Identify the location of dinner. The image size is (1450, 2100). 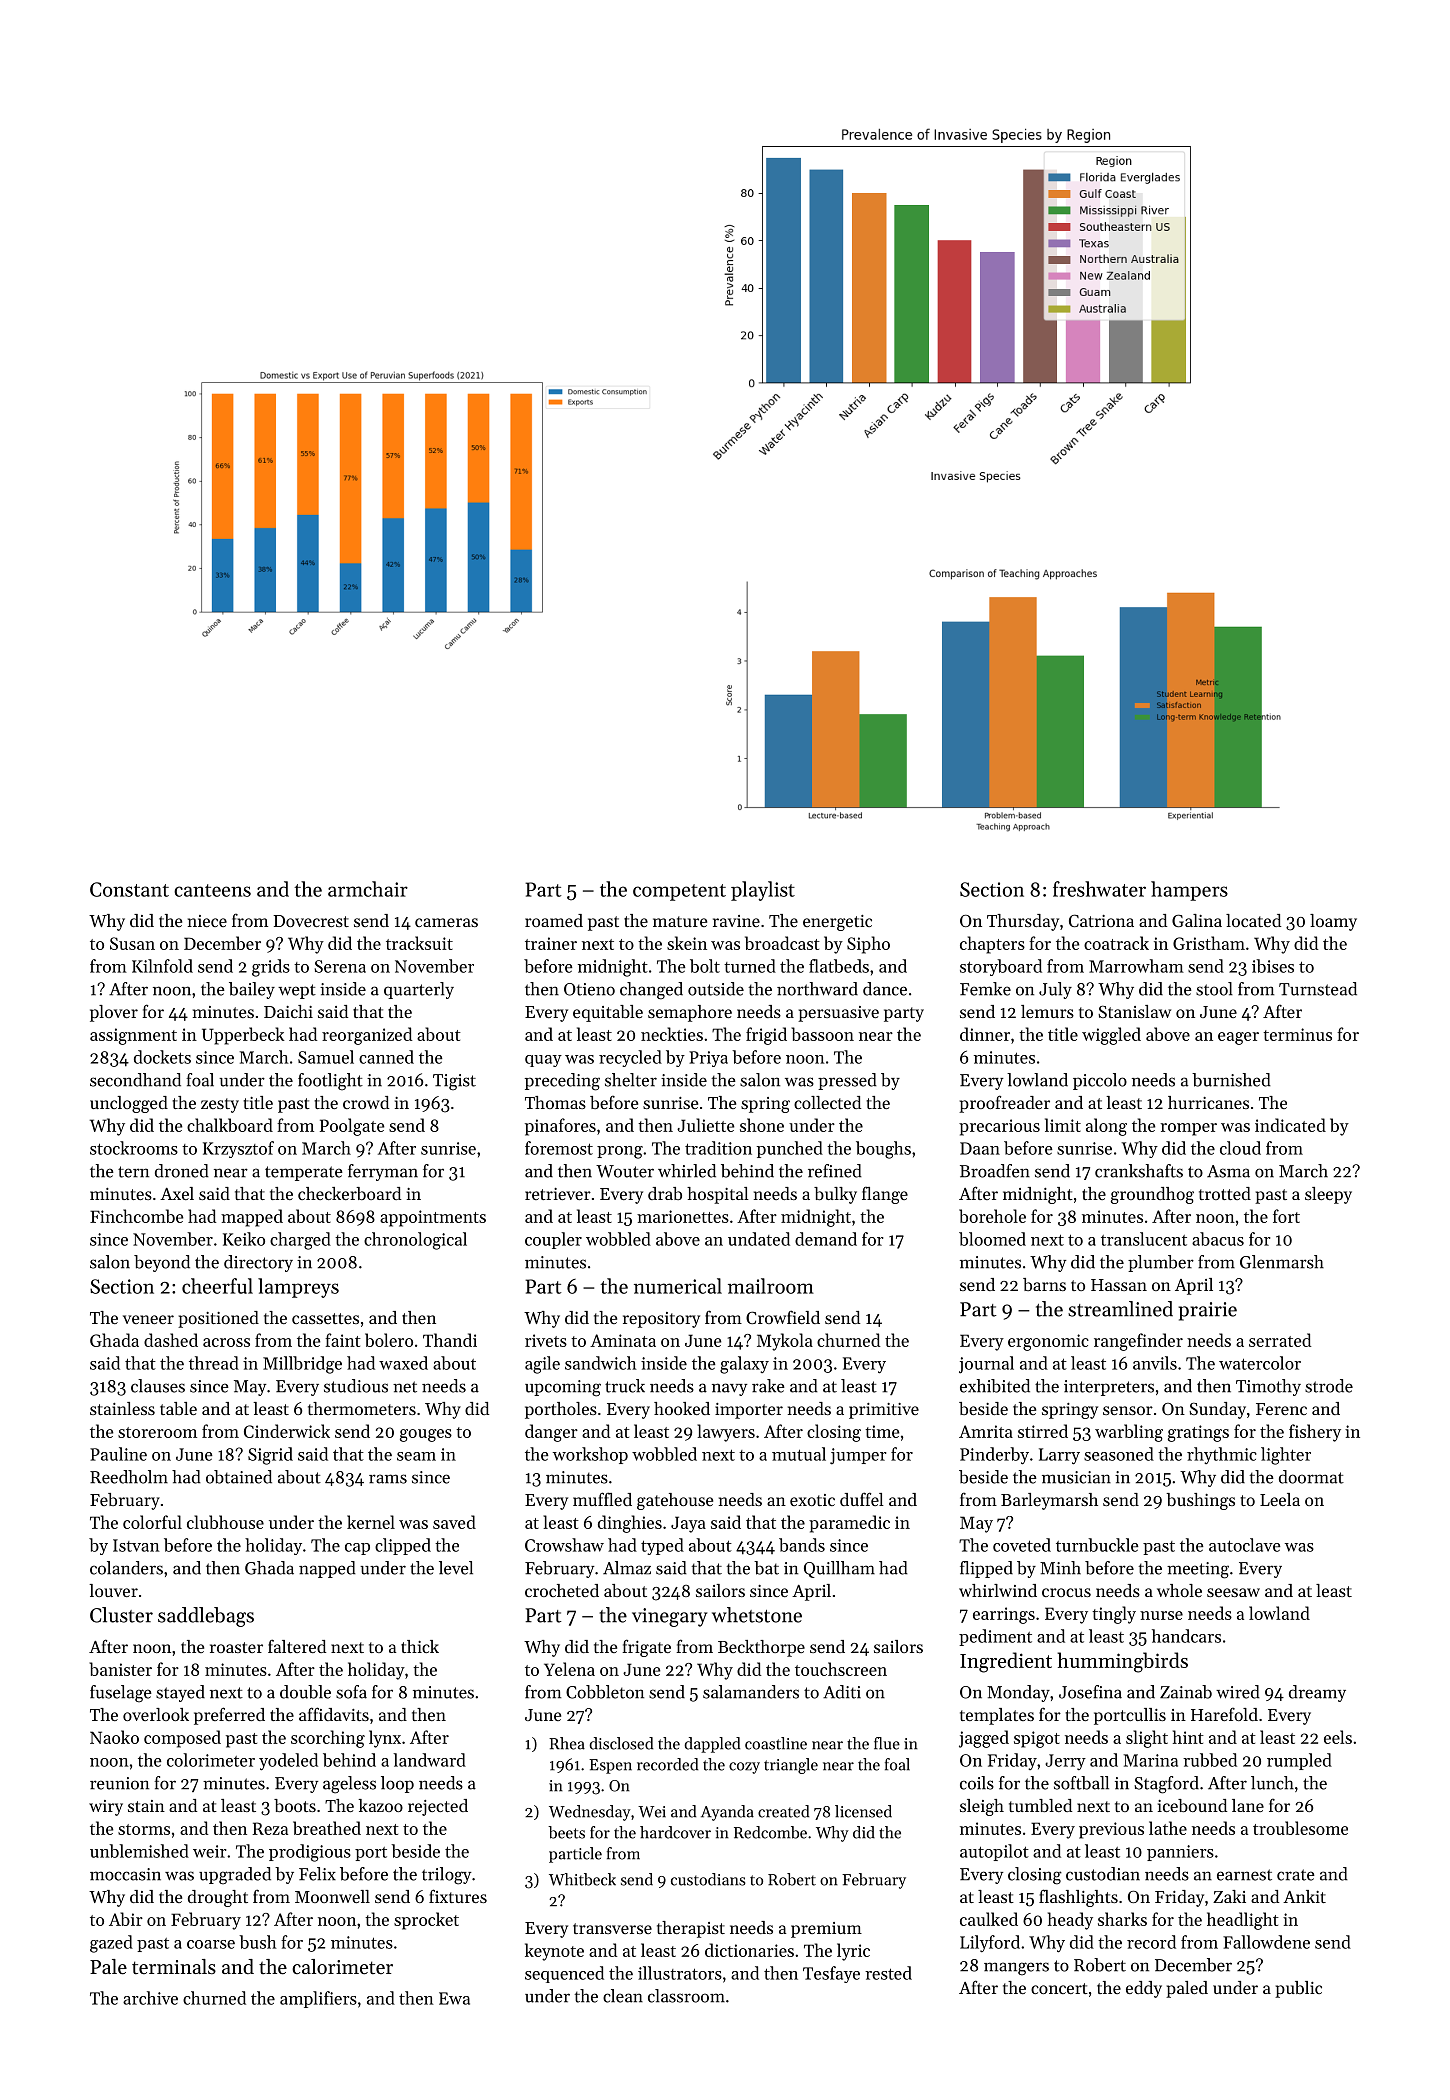
(985, 1034).
